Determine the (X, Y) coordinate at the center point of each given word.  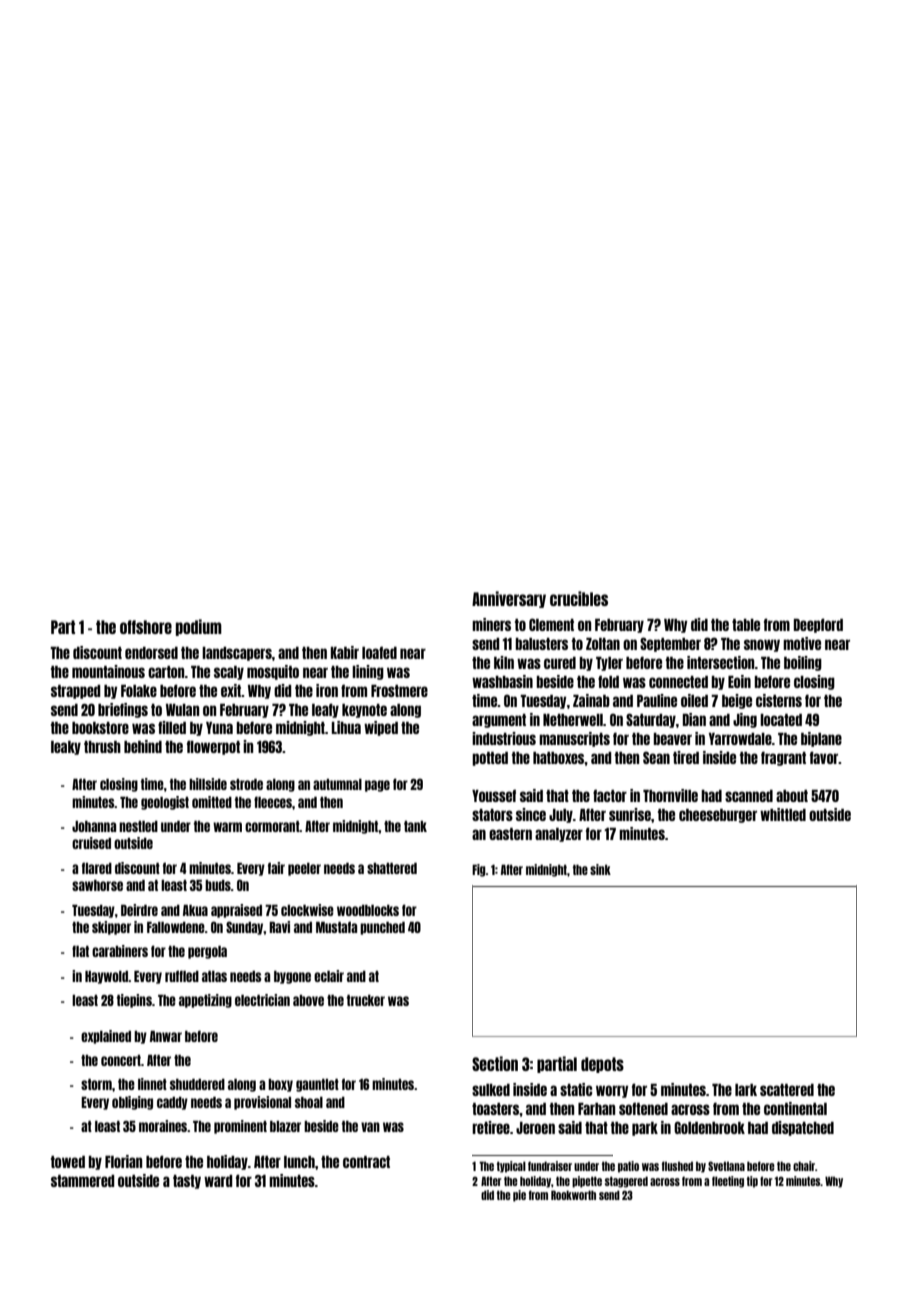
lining (368, 672)
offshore (146, 627)
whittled (783, 814)
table (746, 625)
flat (80, 951)
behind (143, 746)
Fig (479, 870)
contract (366, 1162)
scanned (749, 796)
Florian (123, 1161)
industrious (504, 738)
